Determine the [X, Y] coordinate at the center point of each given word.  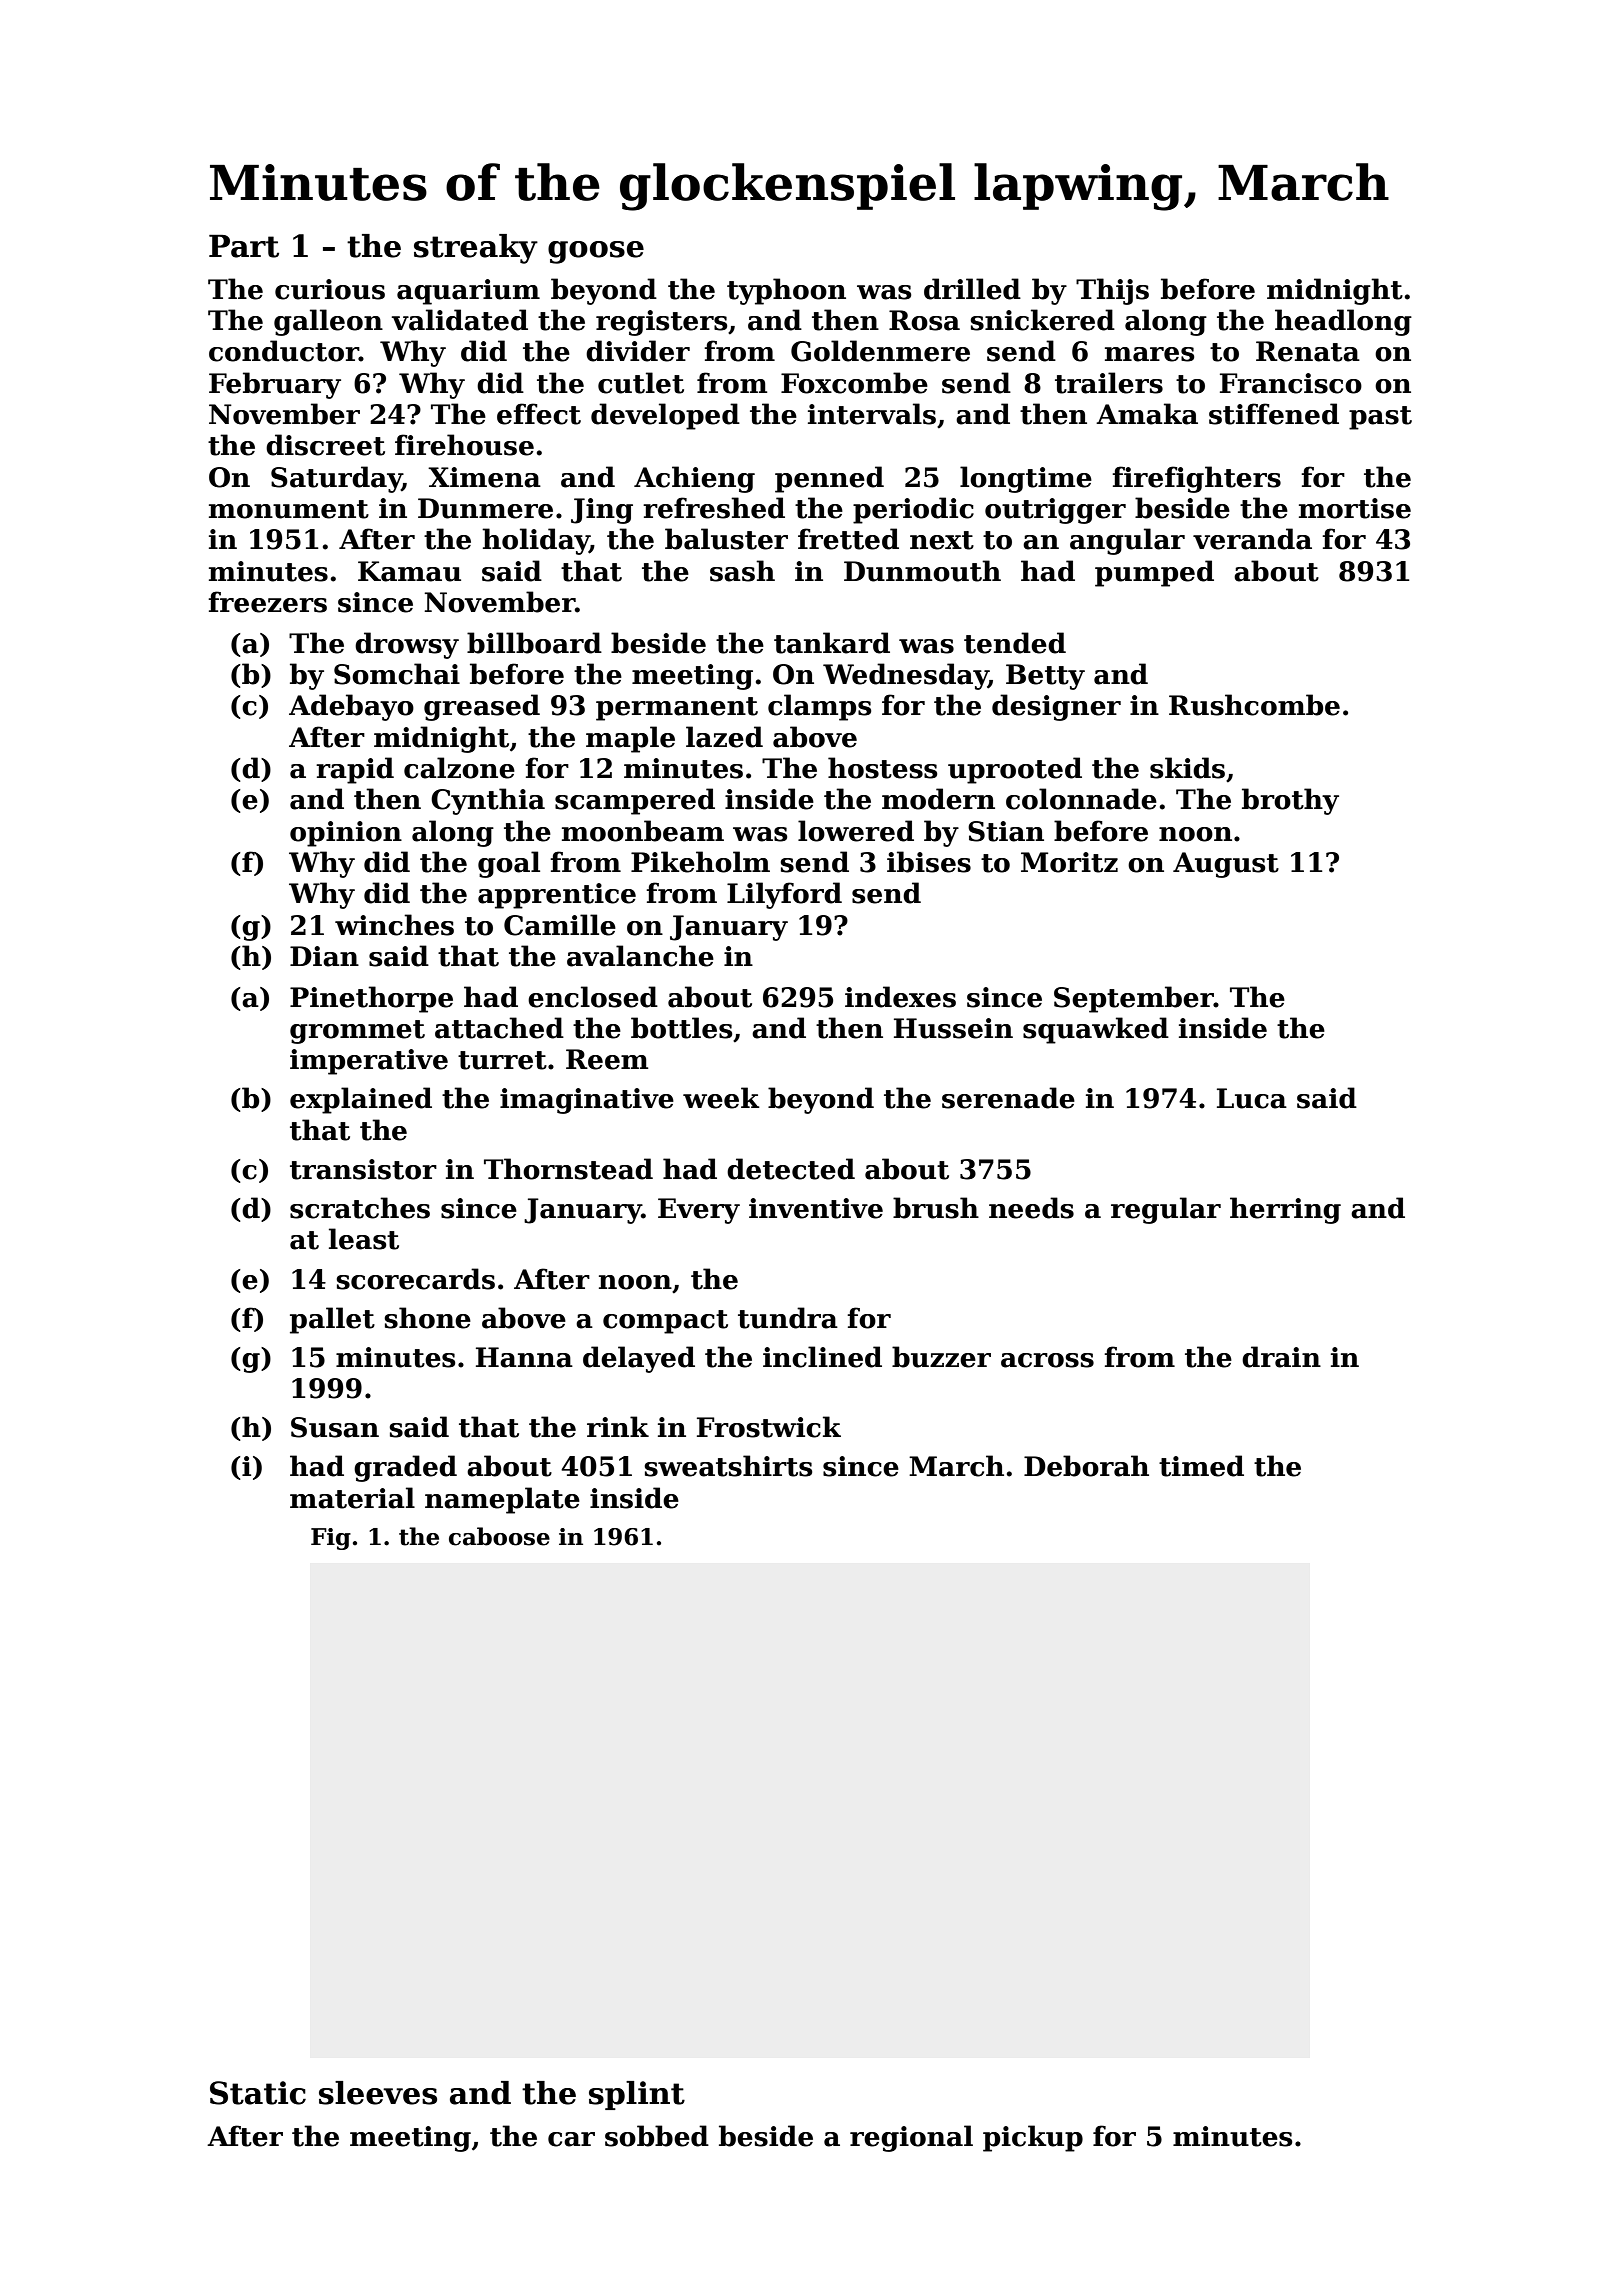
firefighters [1196, 479]
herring [1285, 1210]
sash [742, 571]
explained [361, 1100]
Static [258, 2093]
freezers [267, 602]
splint [637, 2095]
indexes [900, 997]
